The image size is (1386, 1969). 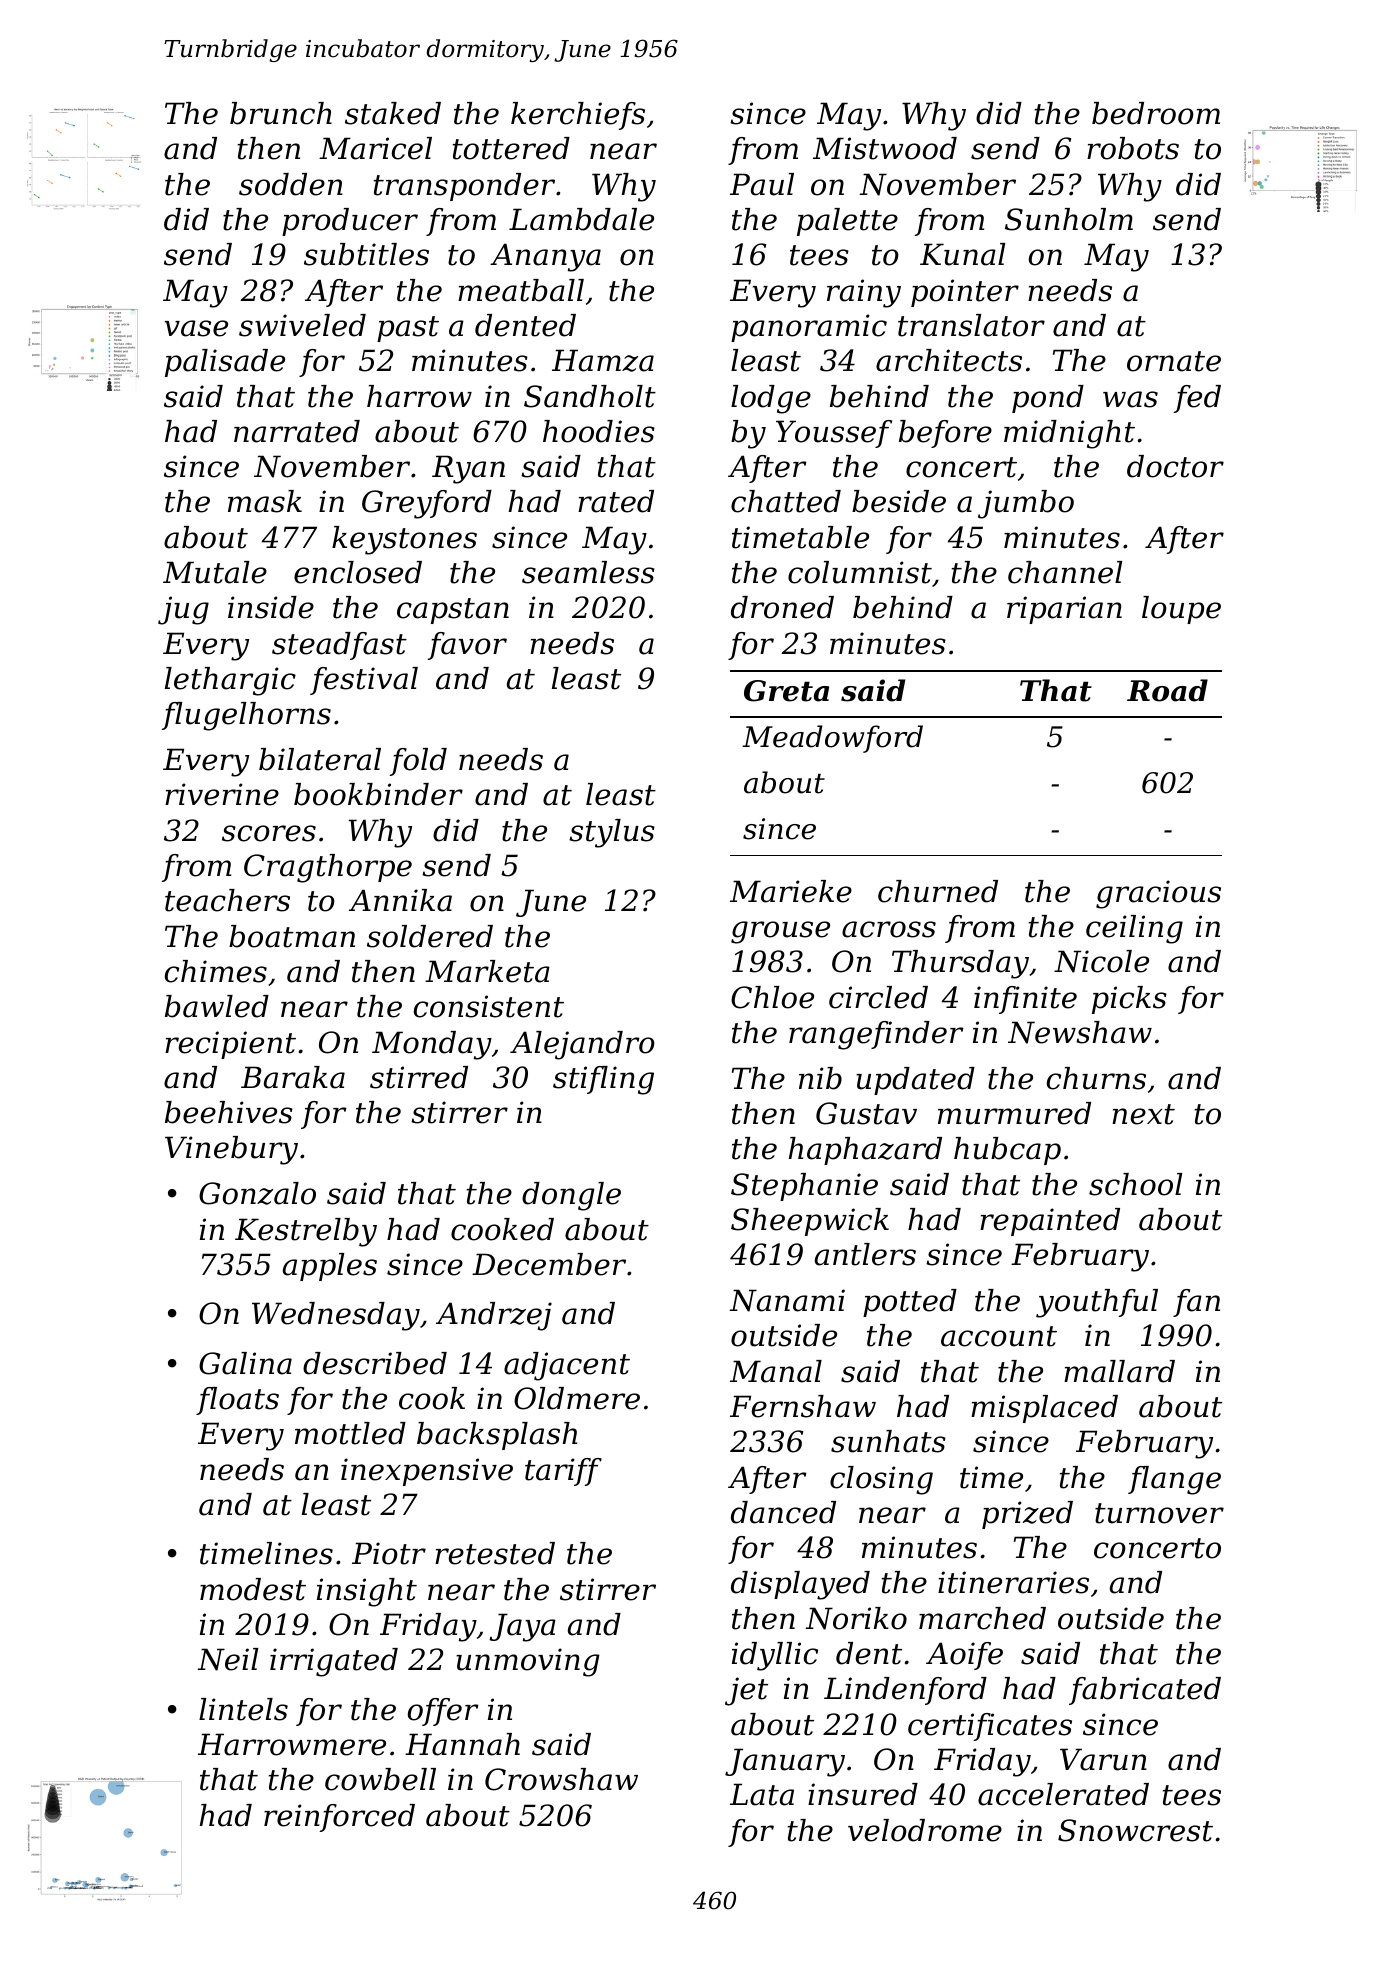 What do you see at coordinates (603, 360) in the screenshot?
I see `Hamza` at bounding box center [603, 360].
